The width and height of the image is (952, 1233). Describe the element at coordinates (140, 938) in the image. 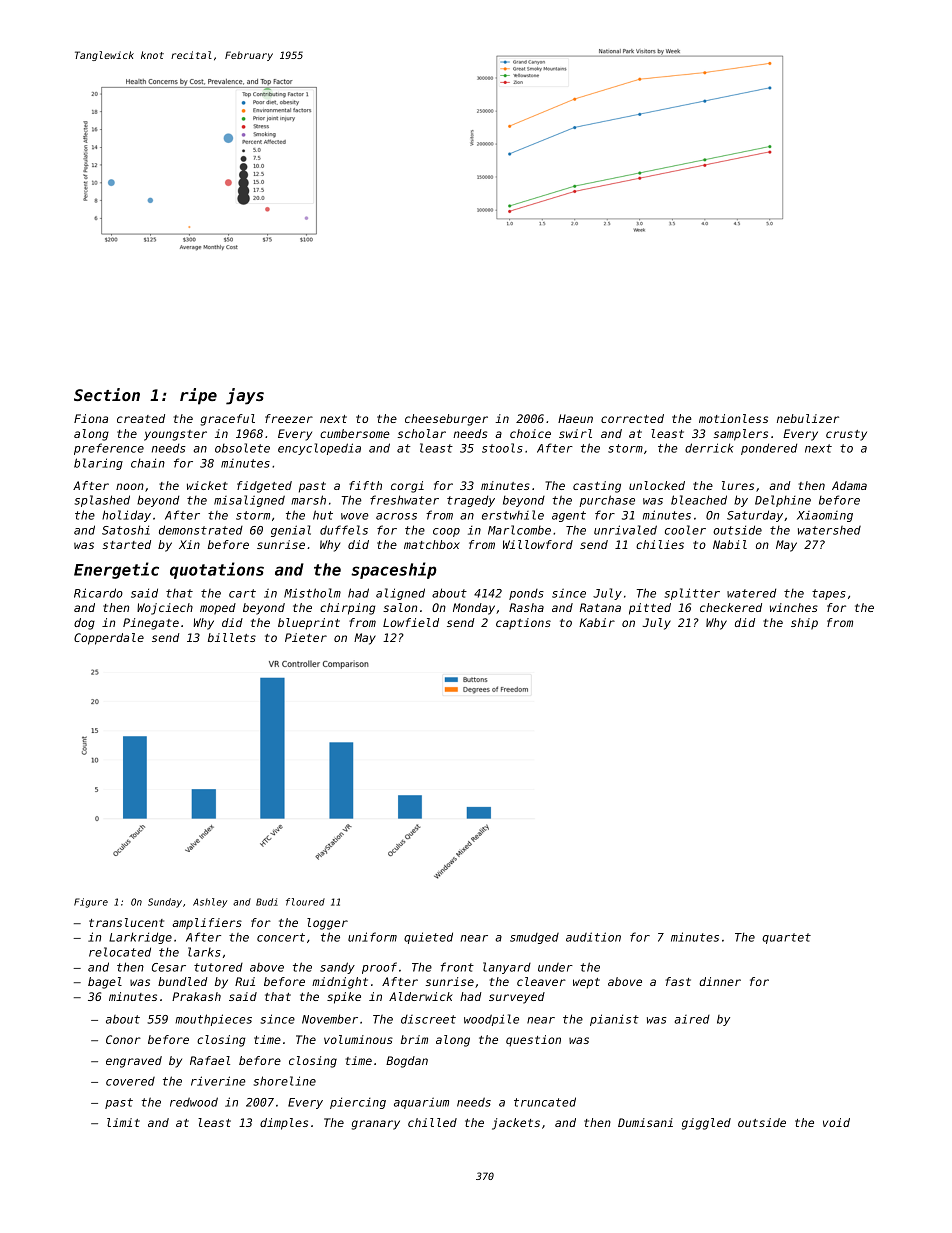

I see `Larkridge` at that location.
